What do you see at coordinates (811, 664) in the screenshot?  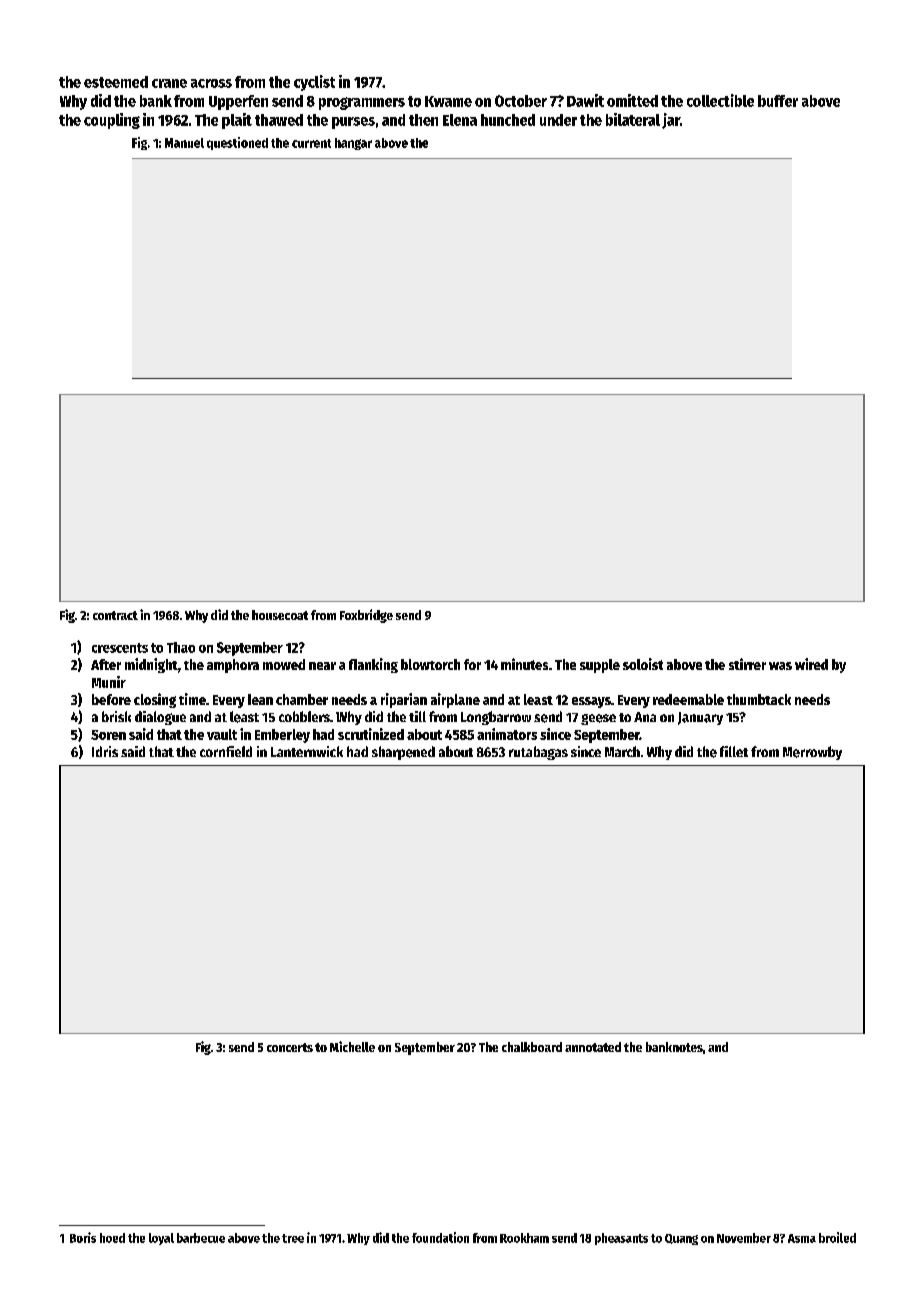 I see `wired` at bounding box center [811, 664].
